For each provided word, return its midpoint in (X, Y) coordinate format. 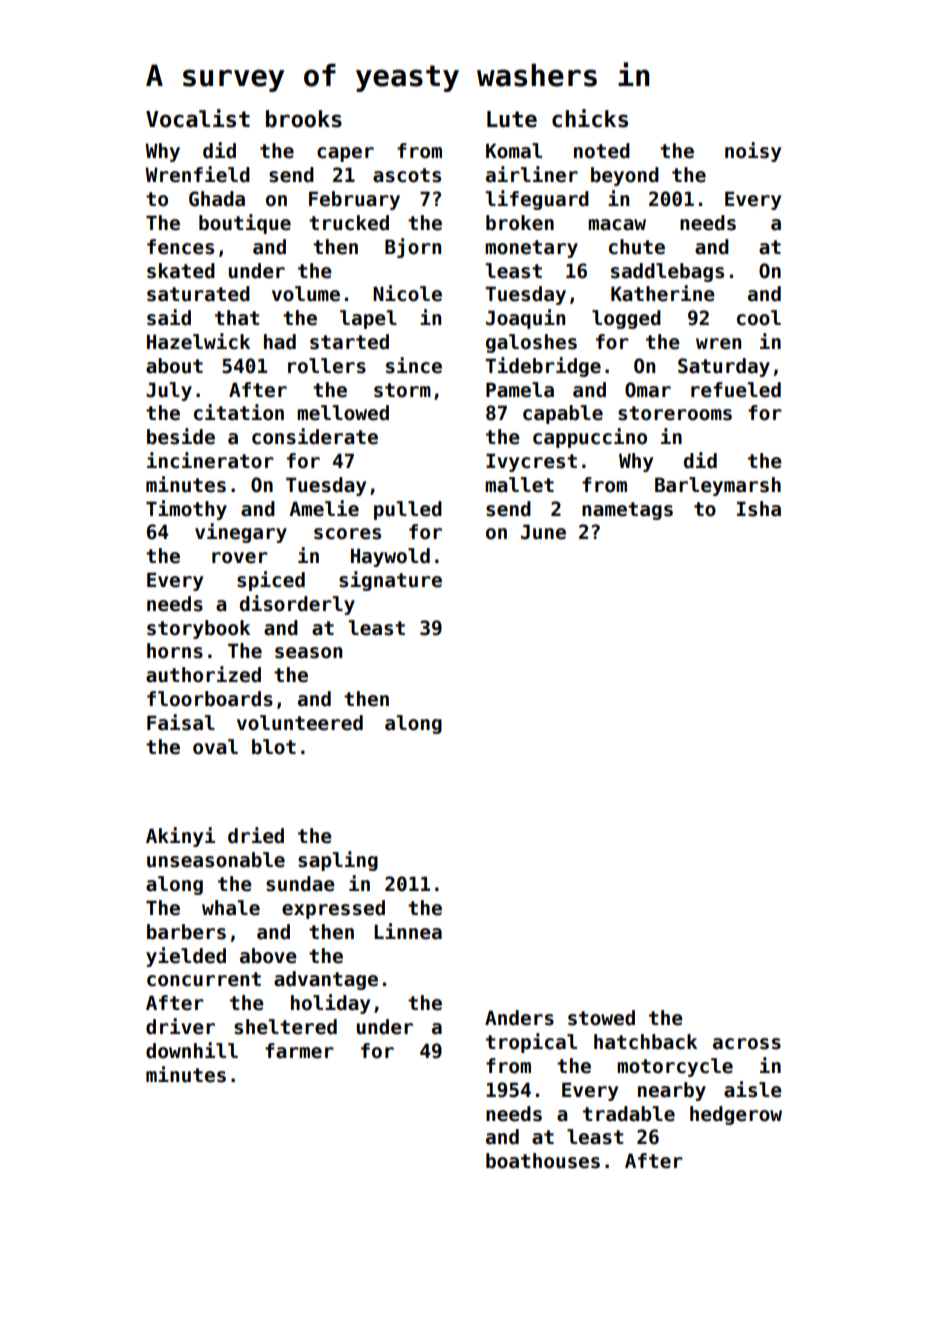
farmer (299, 1051)
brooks (304, 119)
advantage (326, 980)
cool (759, 318)
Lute (512, 119)
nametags (627, 511)
